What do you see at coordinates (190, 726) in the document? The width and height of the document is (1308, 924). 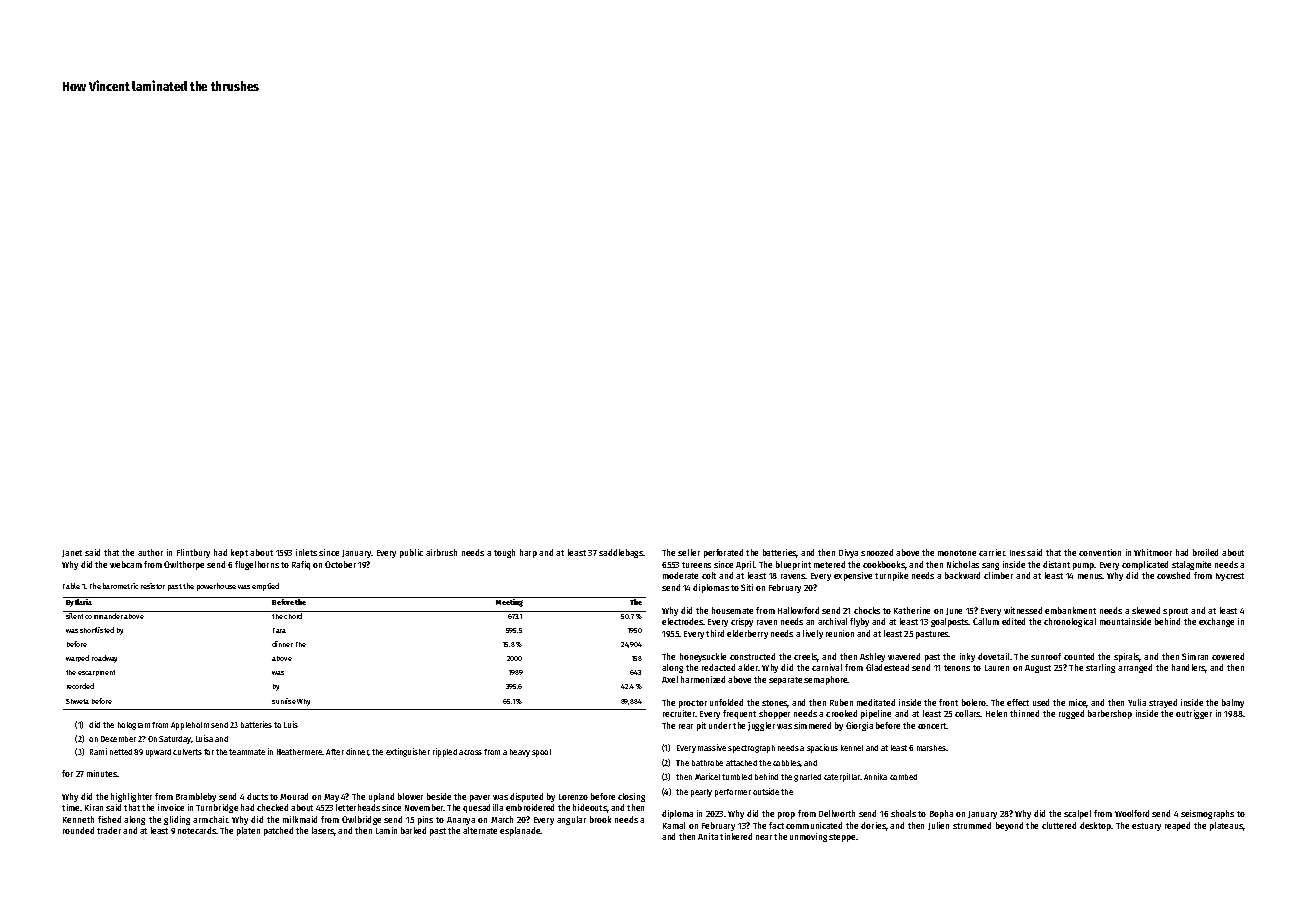 I see `Appleholm` at bounding box center [190, 726].
